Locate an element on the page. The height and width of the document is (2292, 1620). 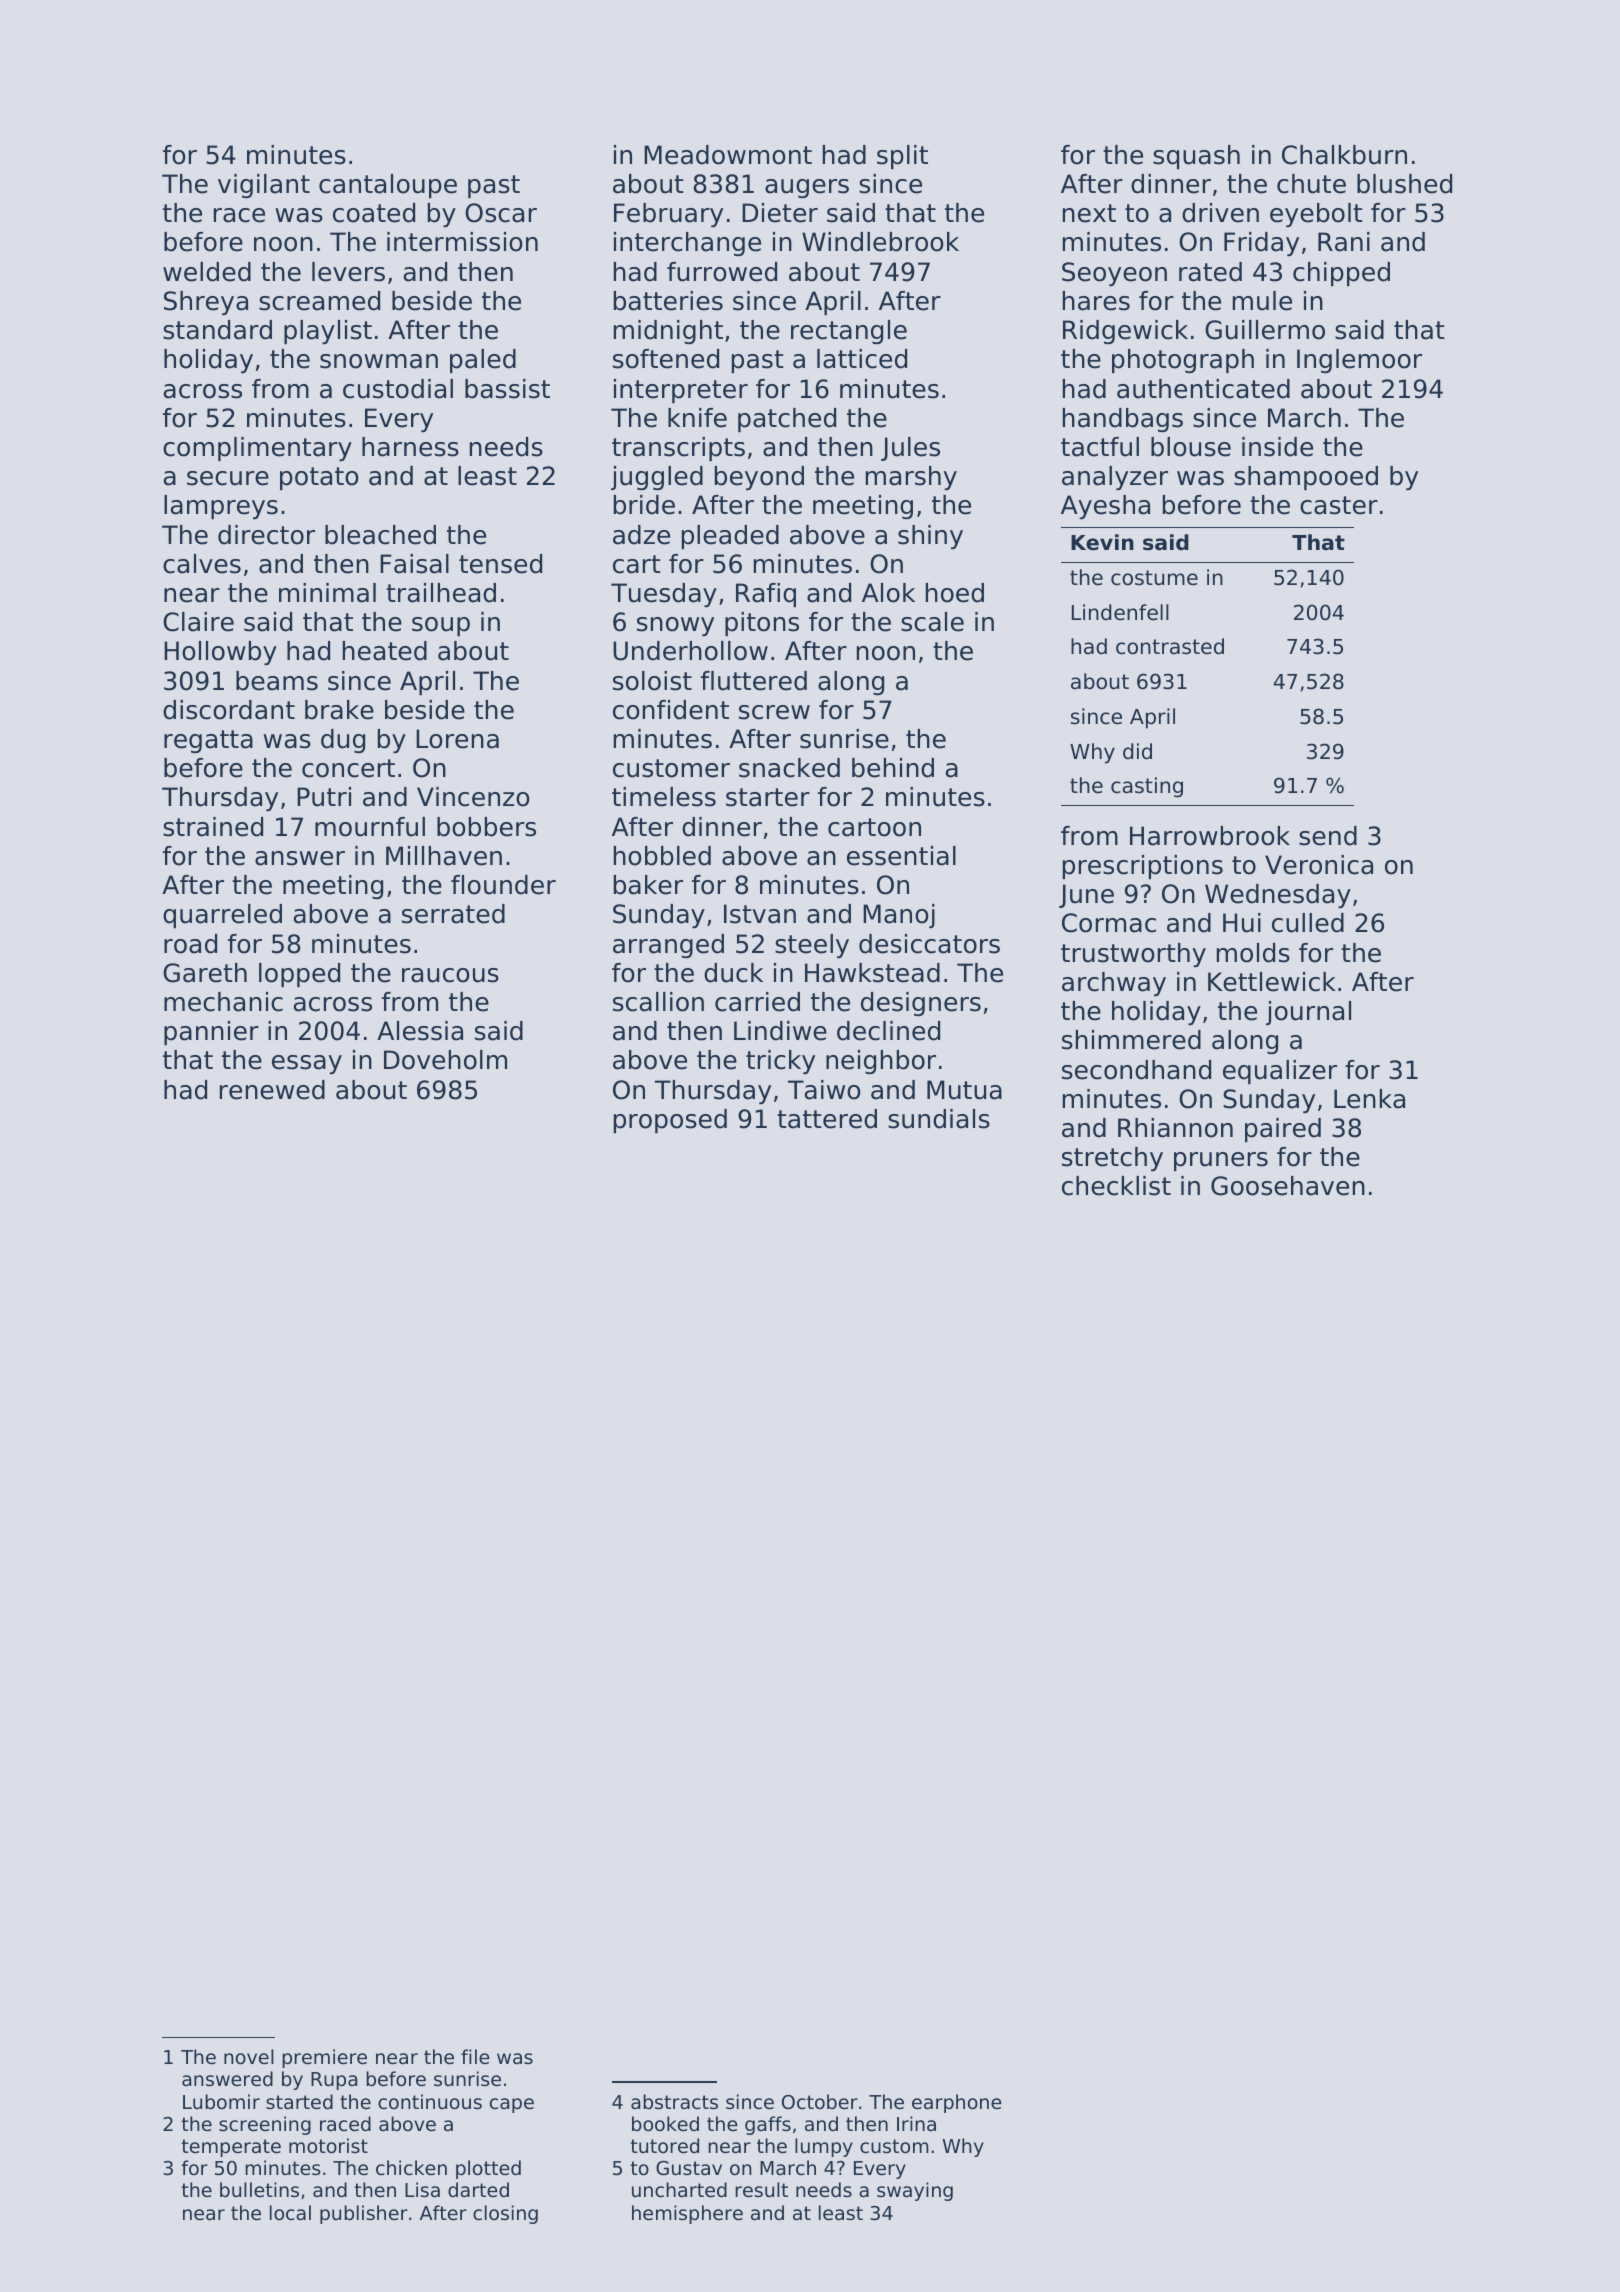
cantaloupe is located at coordinates (388, 186).
